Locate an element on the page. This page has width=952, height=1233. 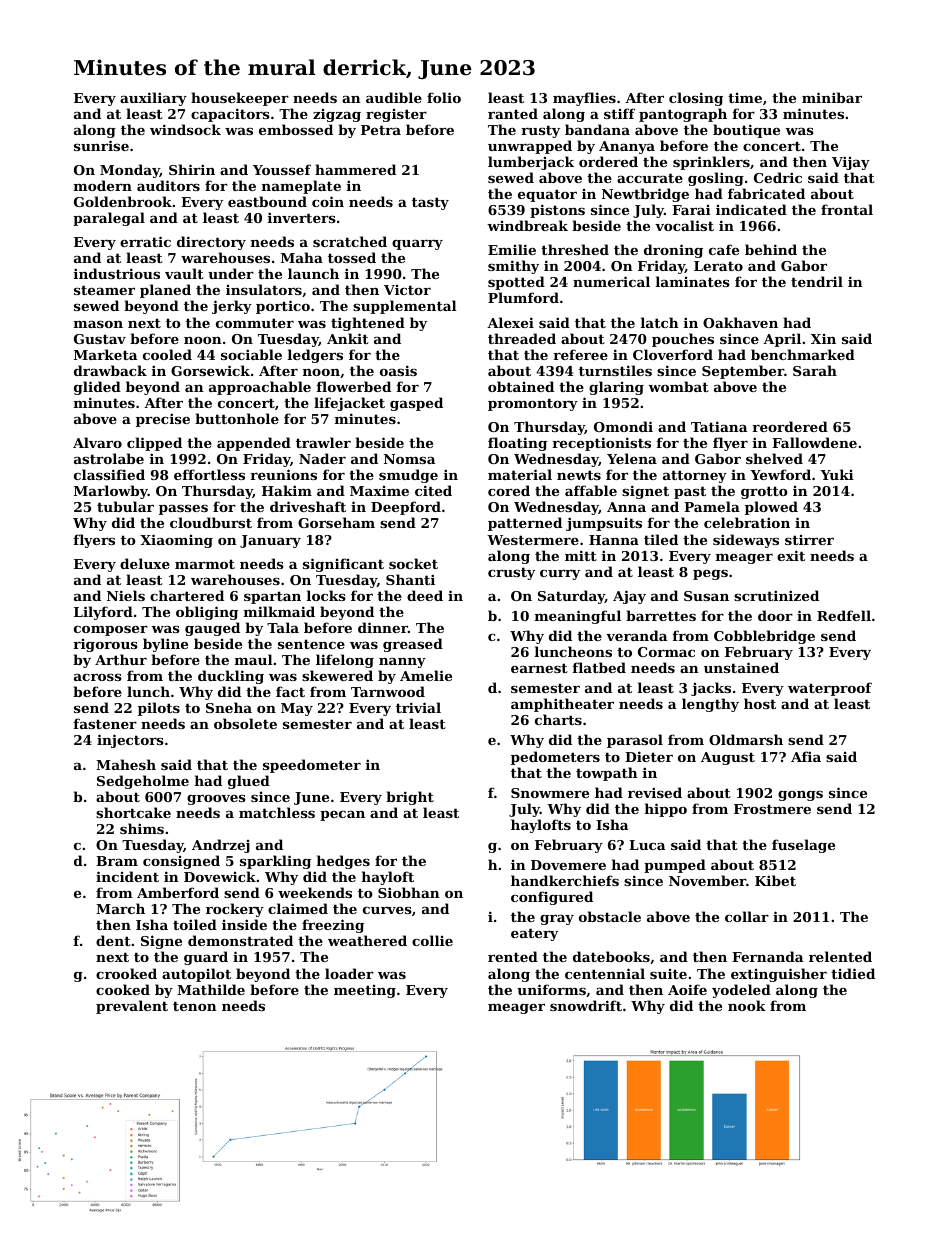
attorney is located at coordinates (695, 476).
